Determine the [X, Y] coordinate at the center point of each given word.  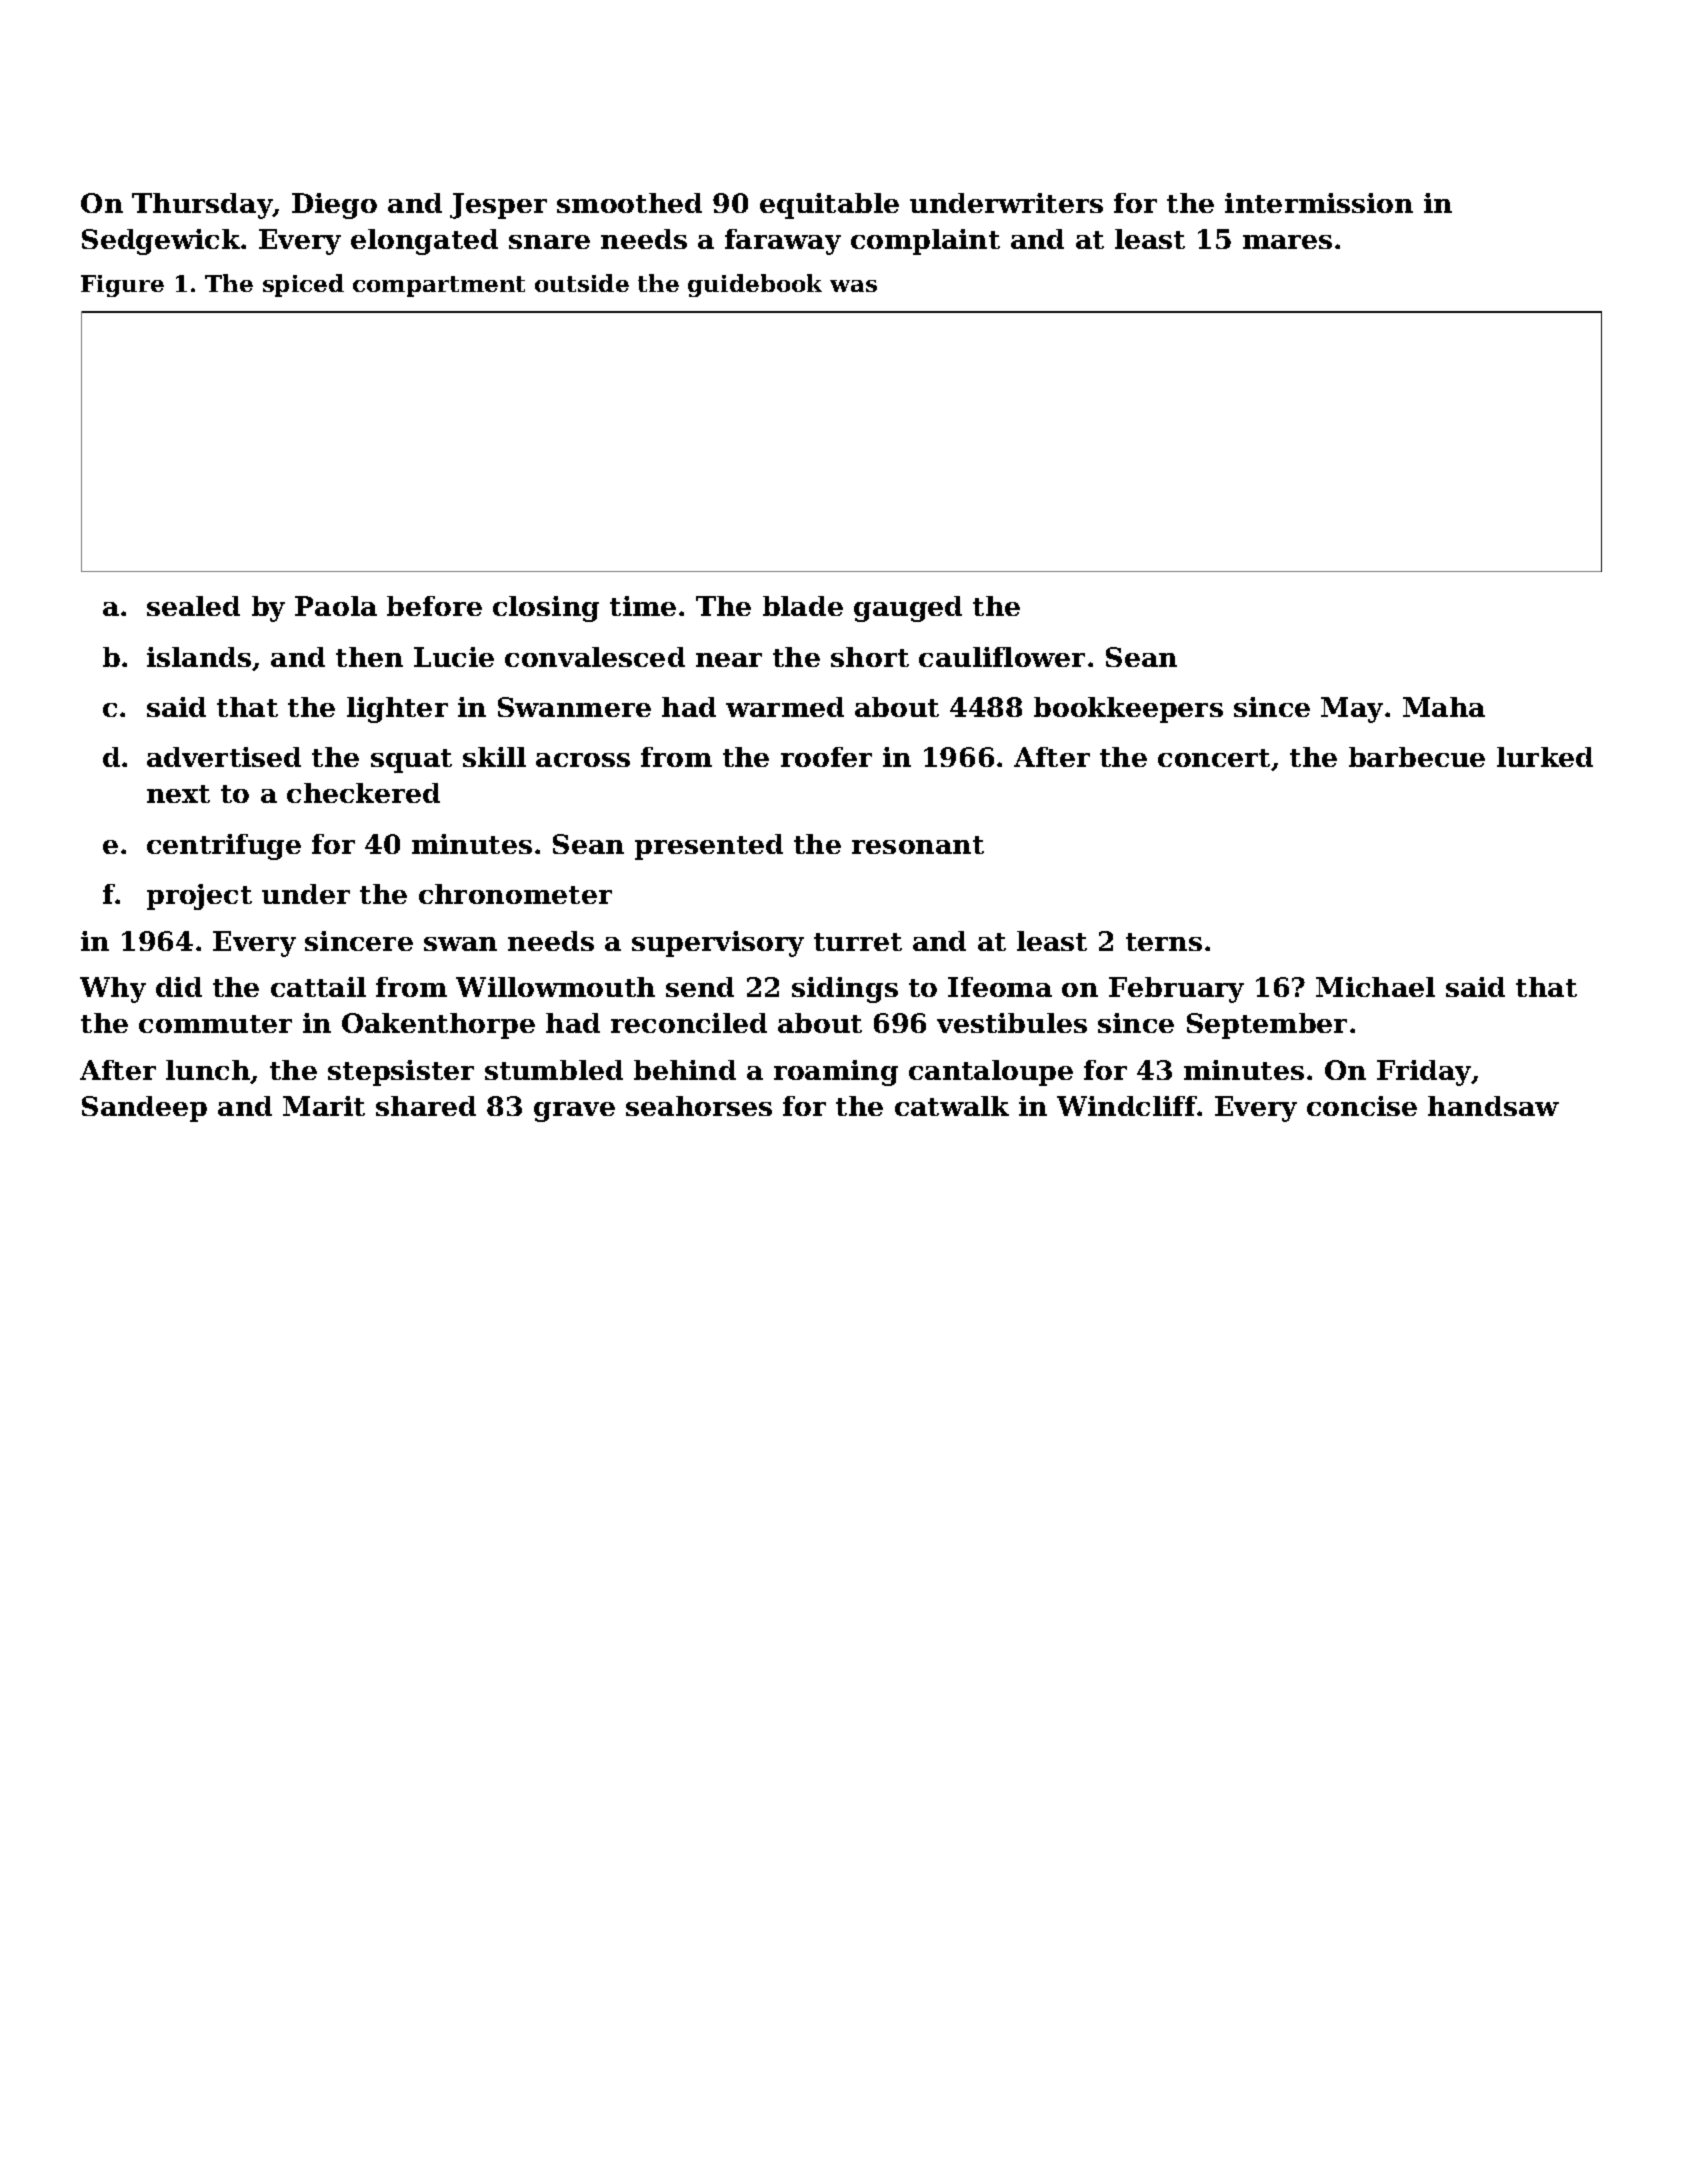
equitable [829, 206]
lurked [1545, 757]
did [179, 987]
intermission [1319, 203]
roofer [826, 757]
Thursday [202, 206]
